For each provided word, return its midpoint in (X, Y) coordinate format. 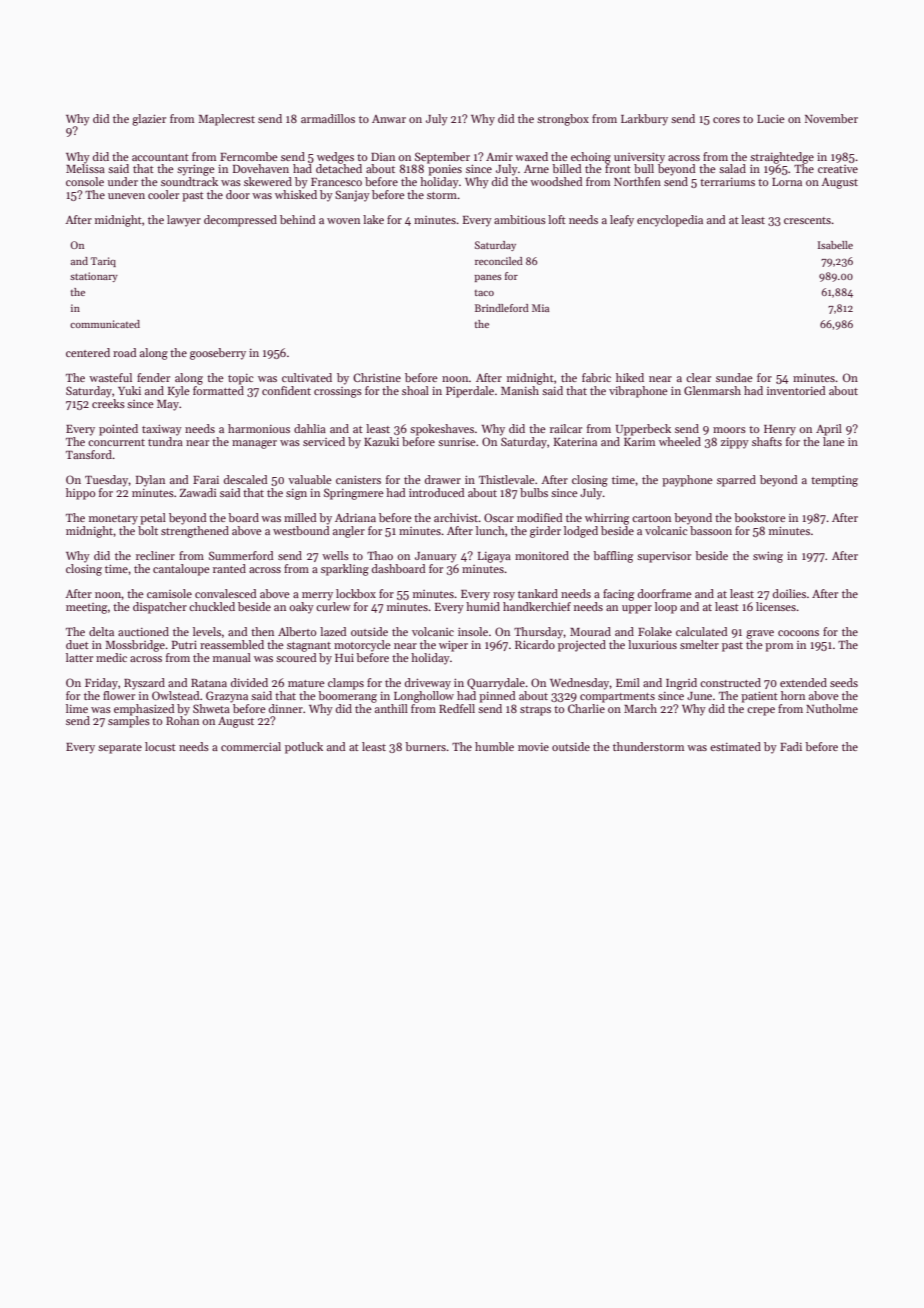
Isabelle (835, 245)
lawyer (184, 221)
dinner (286, 708)
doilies (789, 593)
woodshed (556, 181)
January (436, 557)
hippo (80, 494)
